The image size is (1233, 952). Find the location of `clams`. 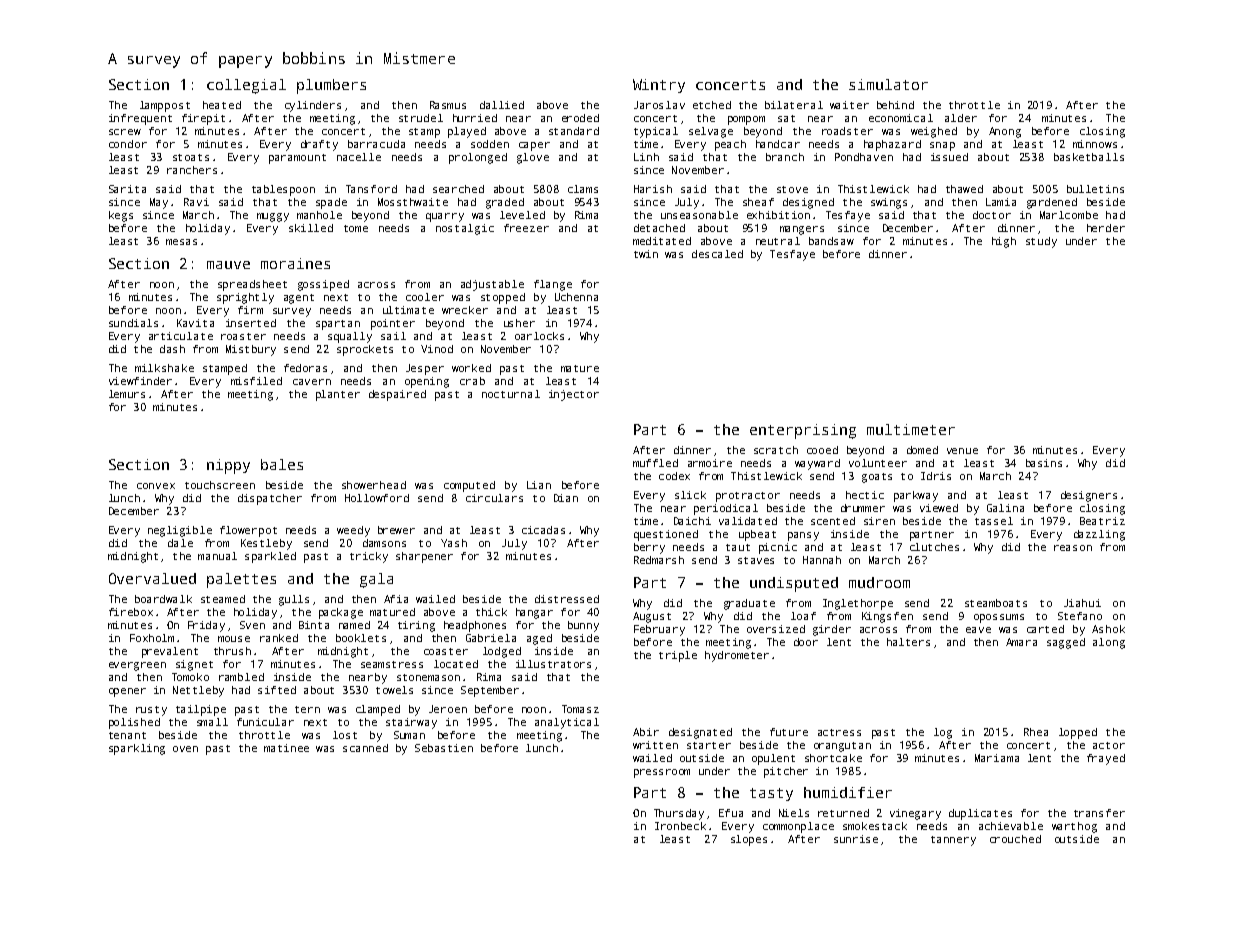

clams is located at coordinates (583, 189).
